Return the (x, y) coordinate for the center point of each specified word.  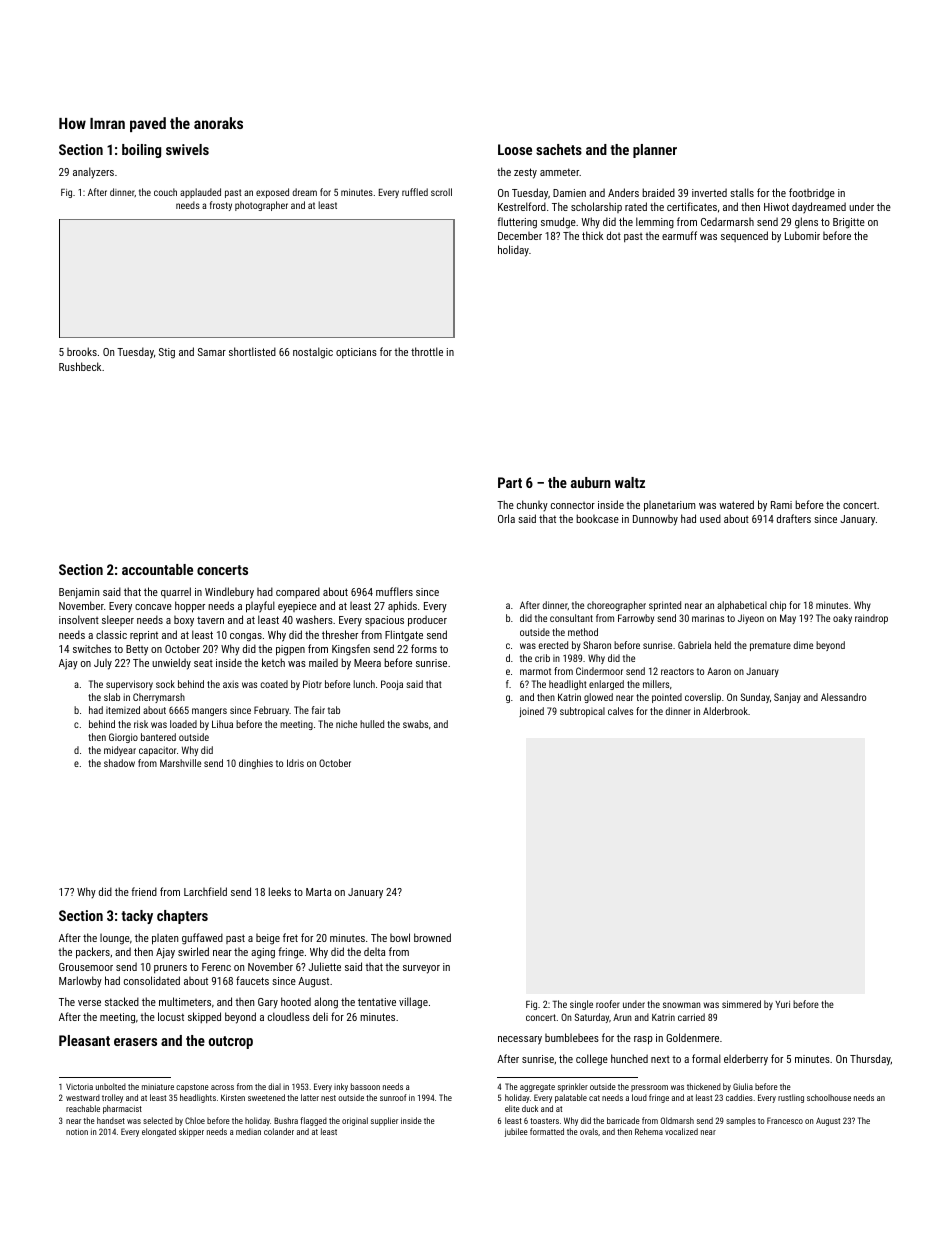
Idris (295, 763)
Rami (781, 505)
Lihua (222, 724)
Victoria (79, 1086)
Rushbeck (80, 366)
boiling (141, 151)
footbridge (812, 194)
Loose (515, 149)
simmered (741, 1004)
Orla (506, 518)
